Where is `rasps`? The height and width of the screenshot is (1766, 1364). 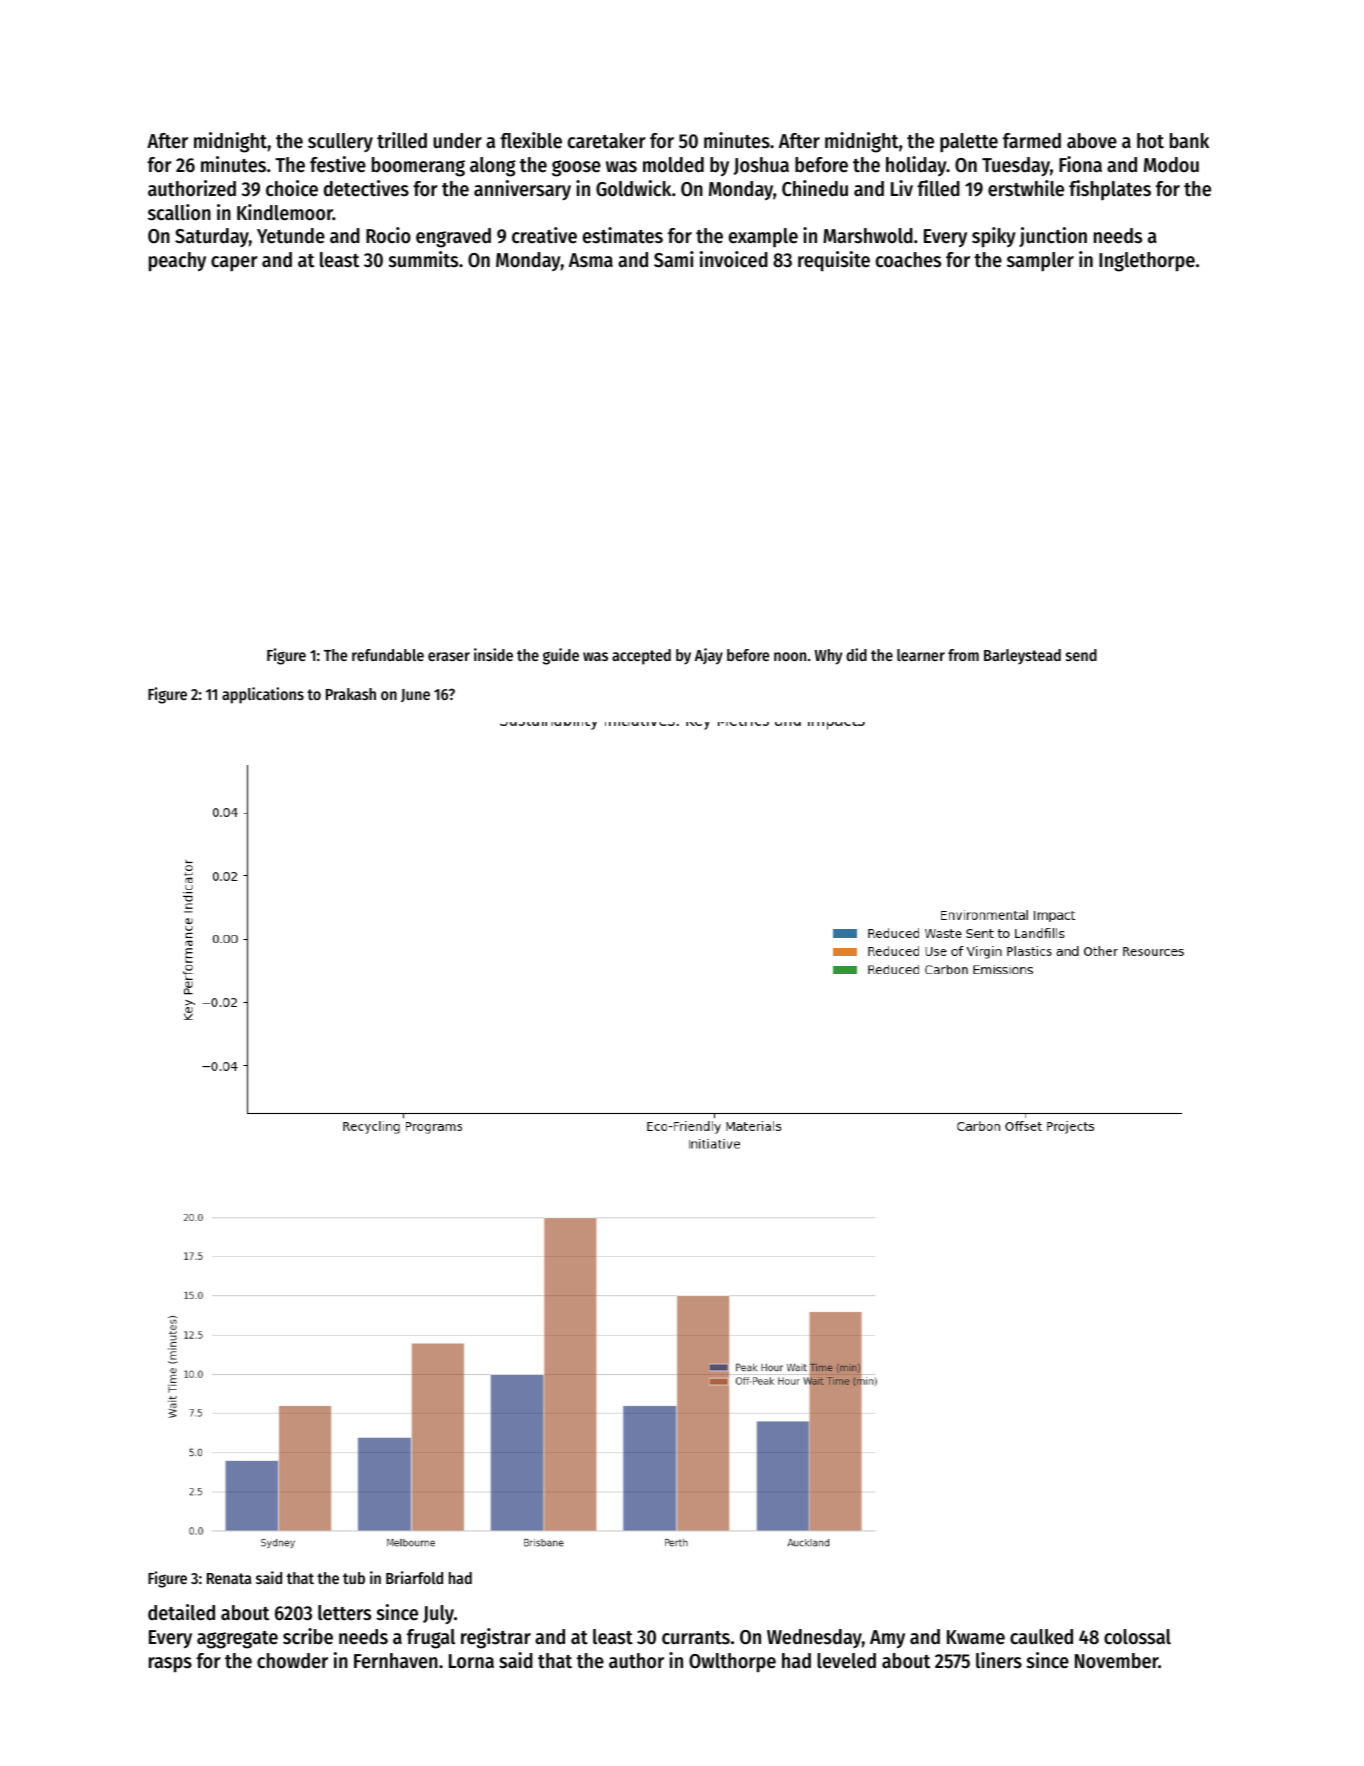
rasps is located at coordinates (170, 1665).
